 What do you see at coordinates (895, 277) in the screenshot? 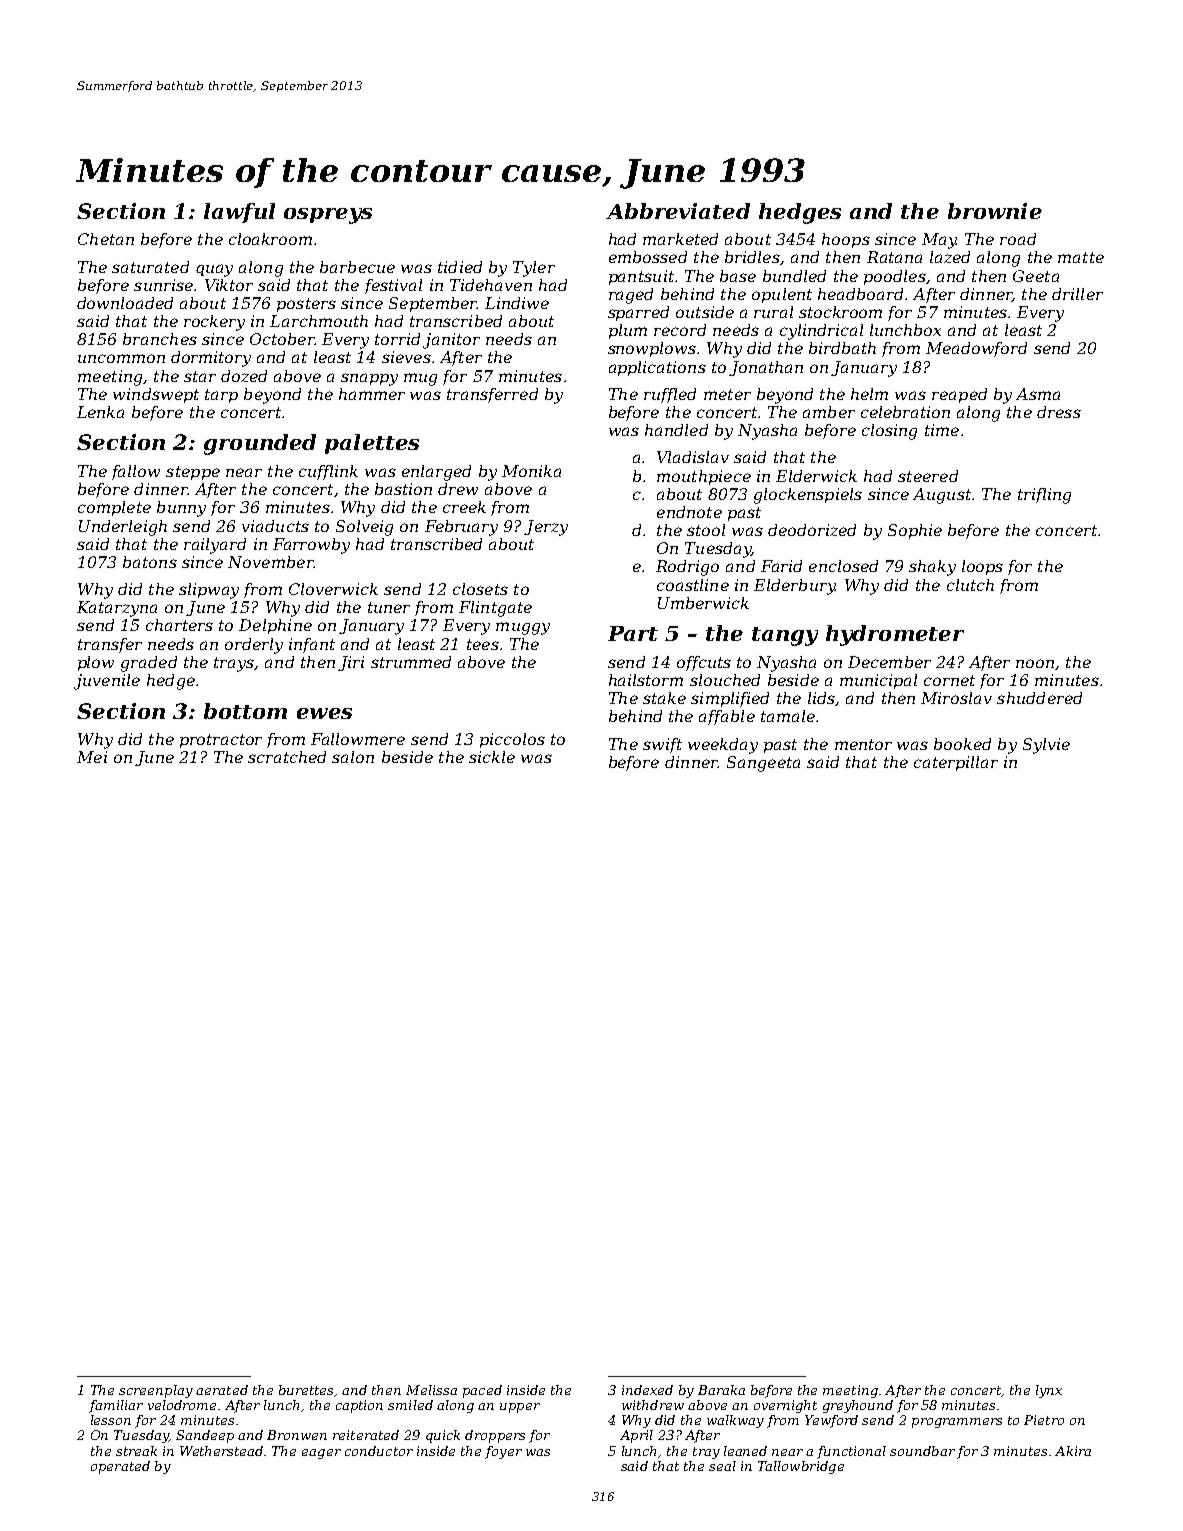
I see `poodles` at bounding box center [895, 277].
